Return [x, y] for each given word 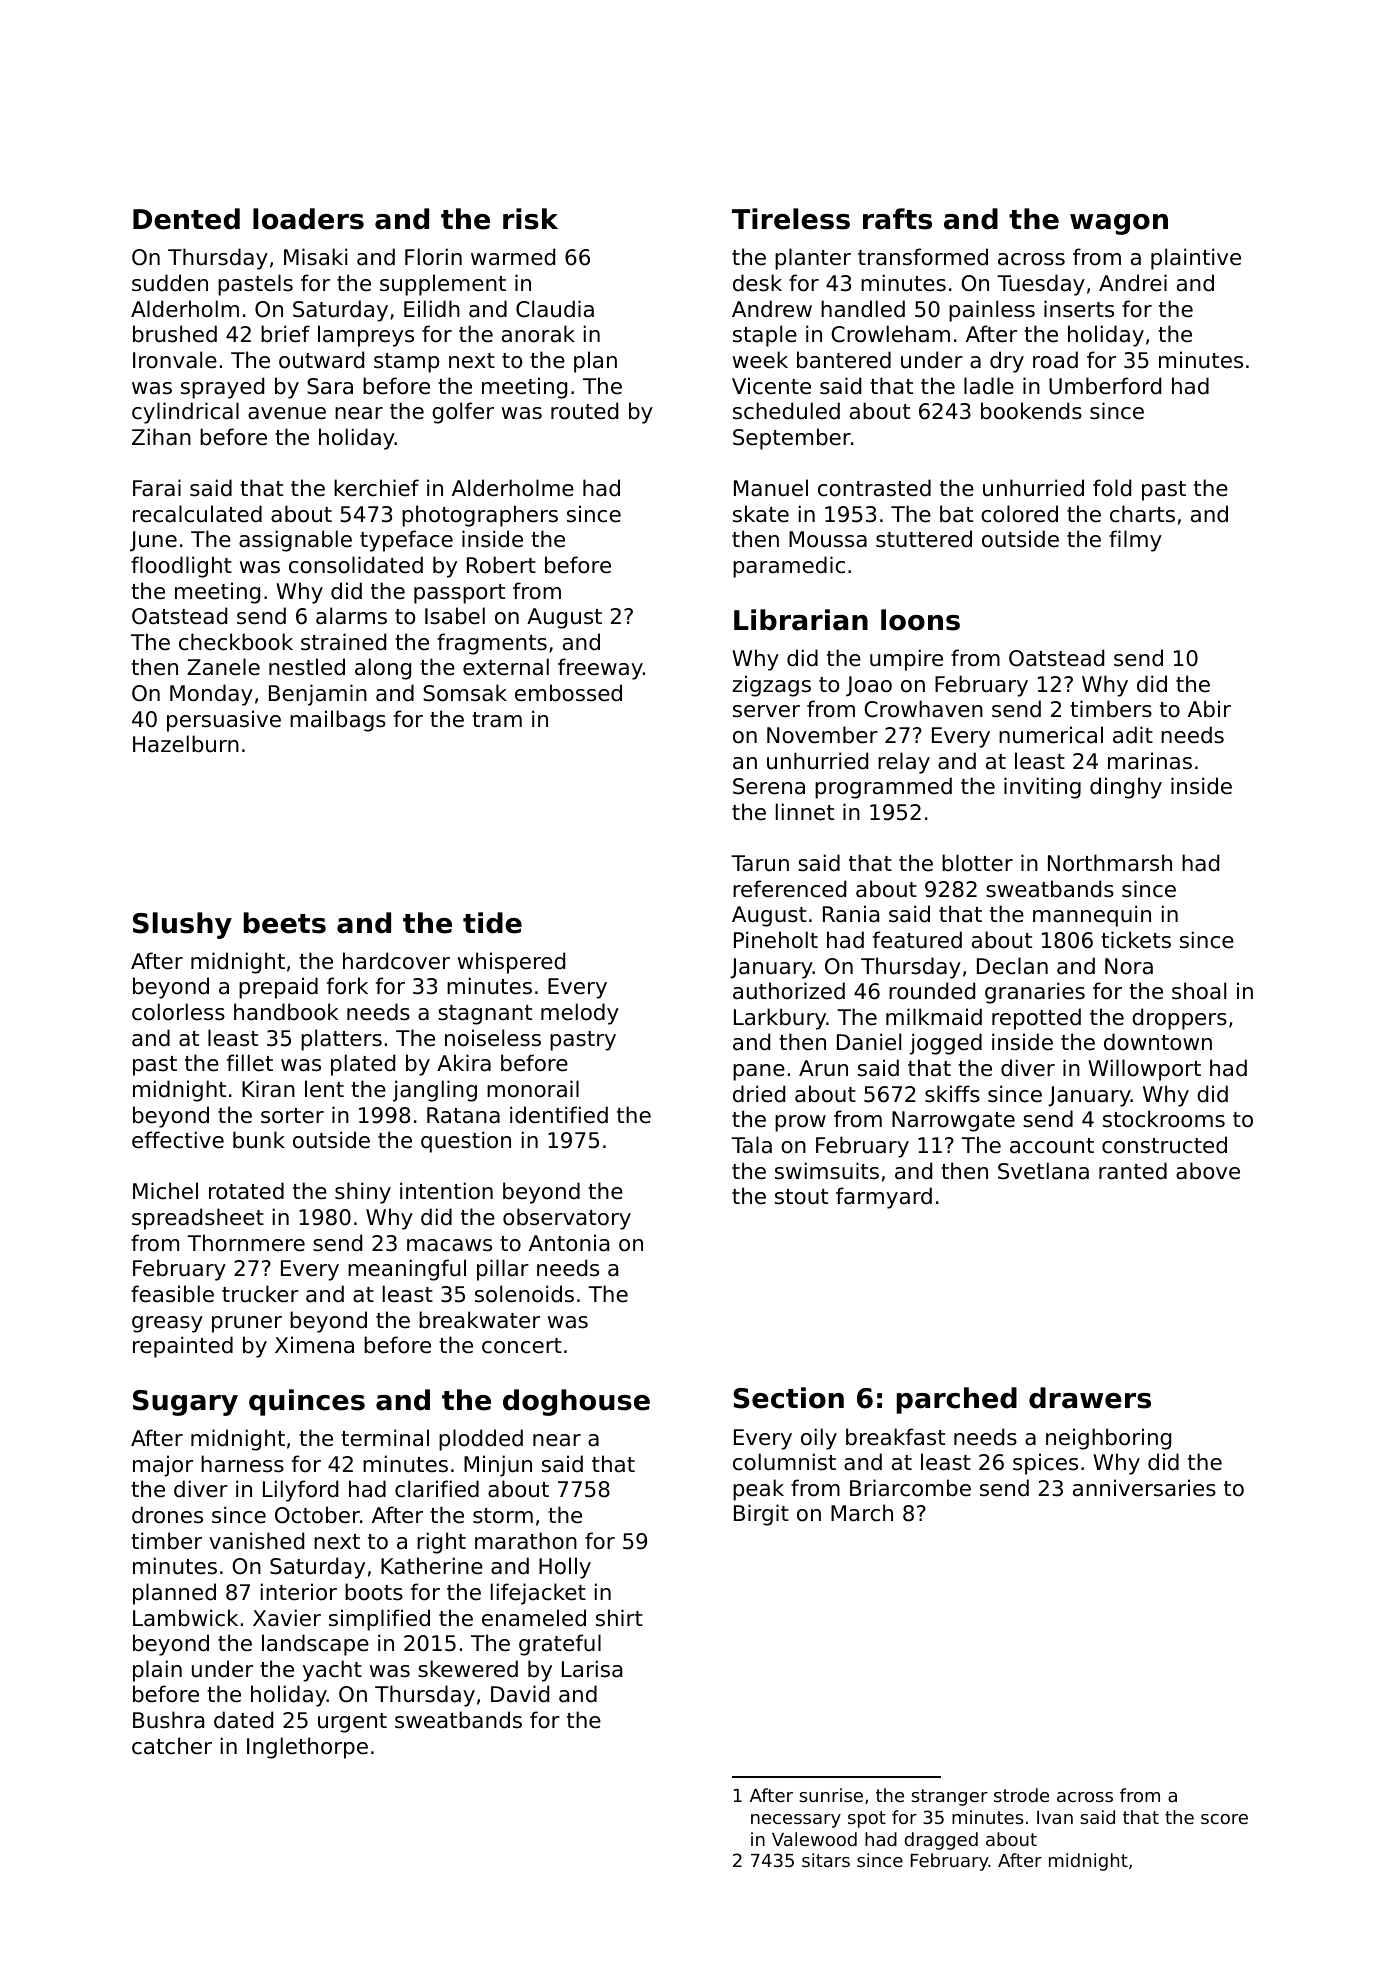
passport [459, 594]
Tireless [791, 219]
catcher [172, 1746]
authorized [789, 991]
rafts [897, 219]
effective [178, 1140]
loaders [308, 219]
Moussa [828, 539]
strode [1021, 1795]
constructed [1164, 1145]
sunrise [831, 1795]
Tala [751, 1145]
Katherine [432, 1566]
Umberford [1105, 386]
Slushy [182, 925]
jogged [946, 1044]
